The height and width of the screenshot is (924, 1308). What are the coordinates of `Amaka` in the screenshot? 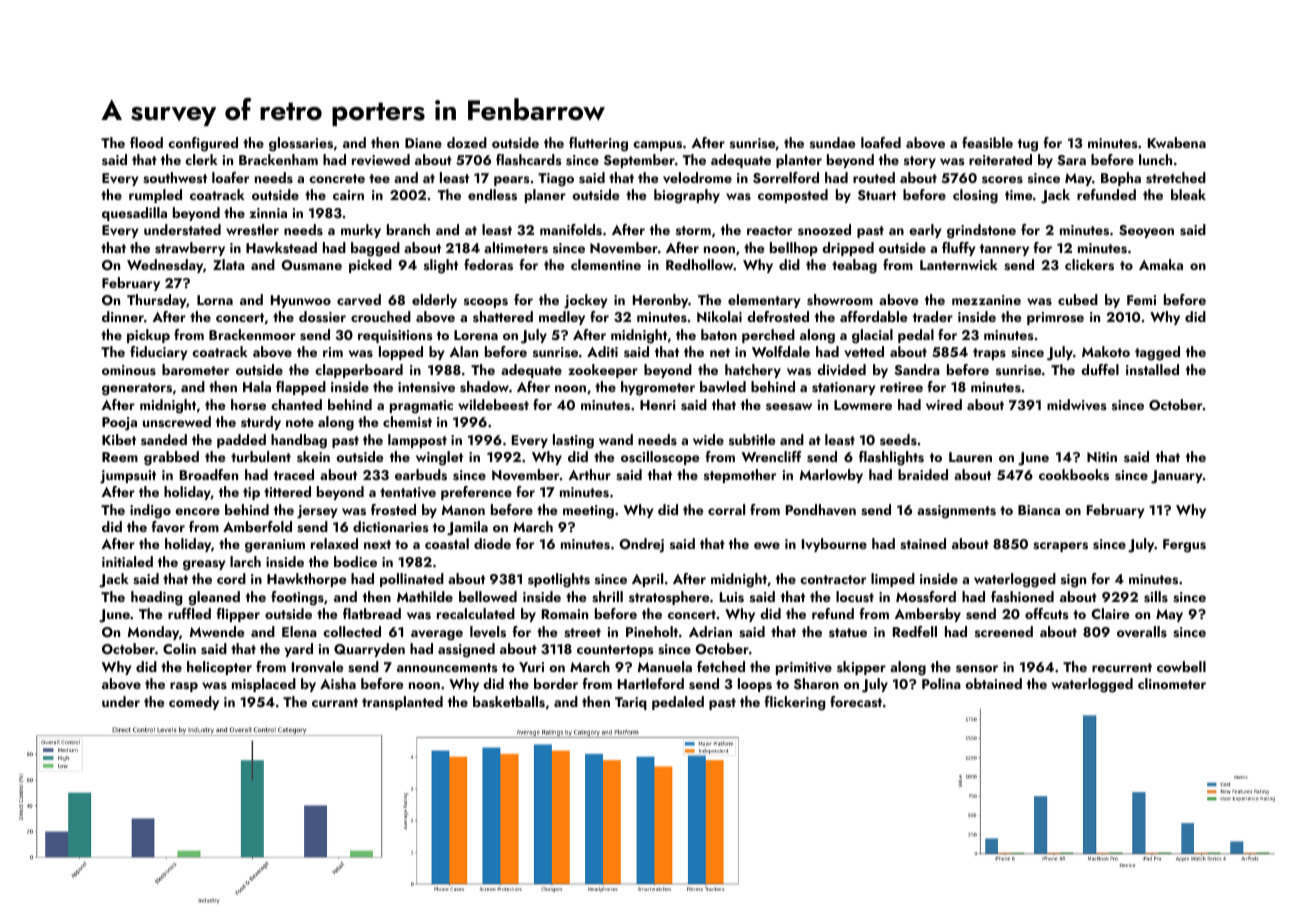 It's located at (1161, 264).
